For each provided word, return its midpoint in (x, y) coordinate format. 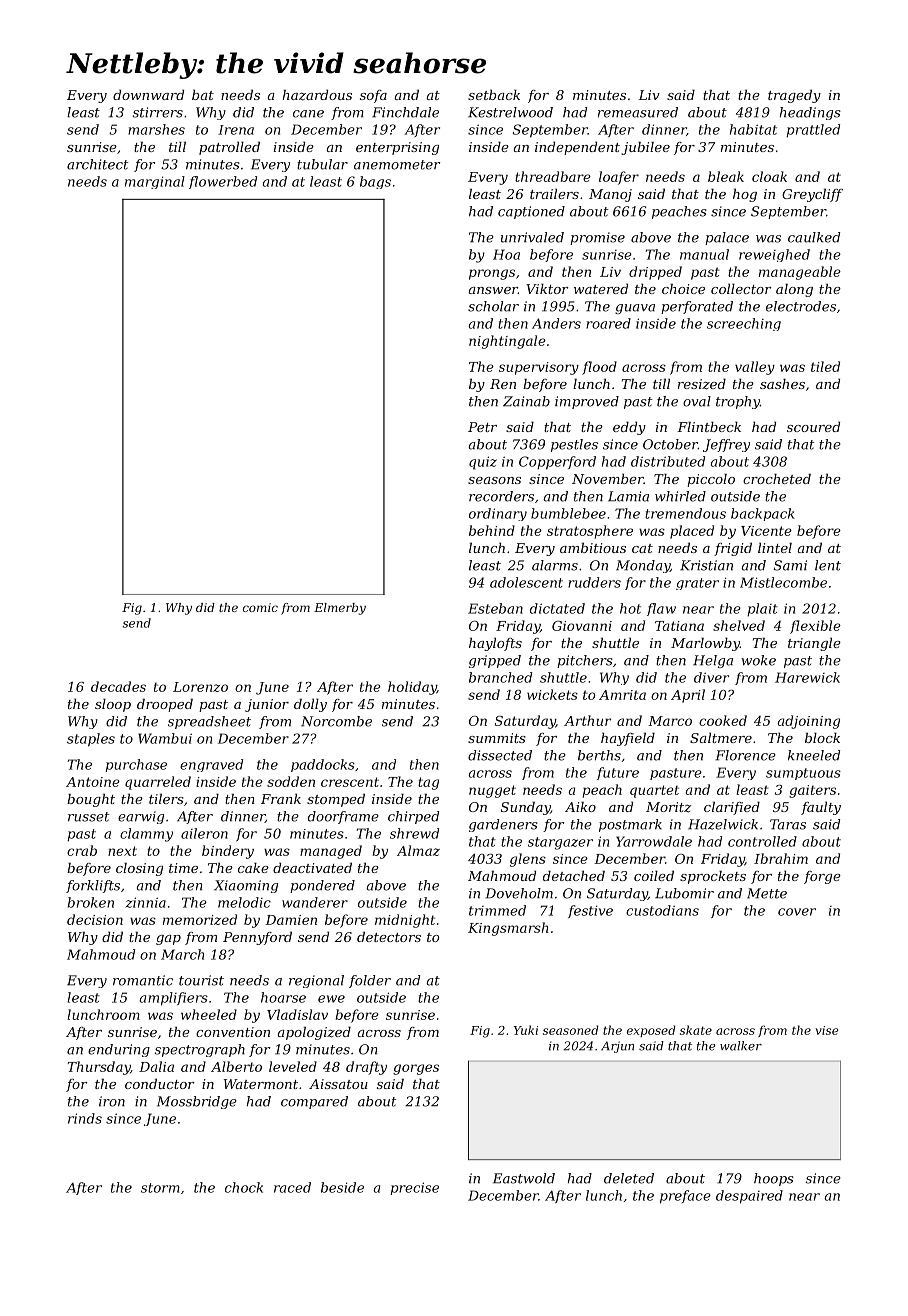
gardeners (503, 825)
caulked (814, 237)
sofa (373, 96)
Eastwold (524, 1178)
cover (797, 912)
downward (148, 94)
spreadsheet (209, 722)
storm (160, 1188)
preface (685, 1197)
